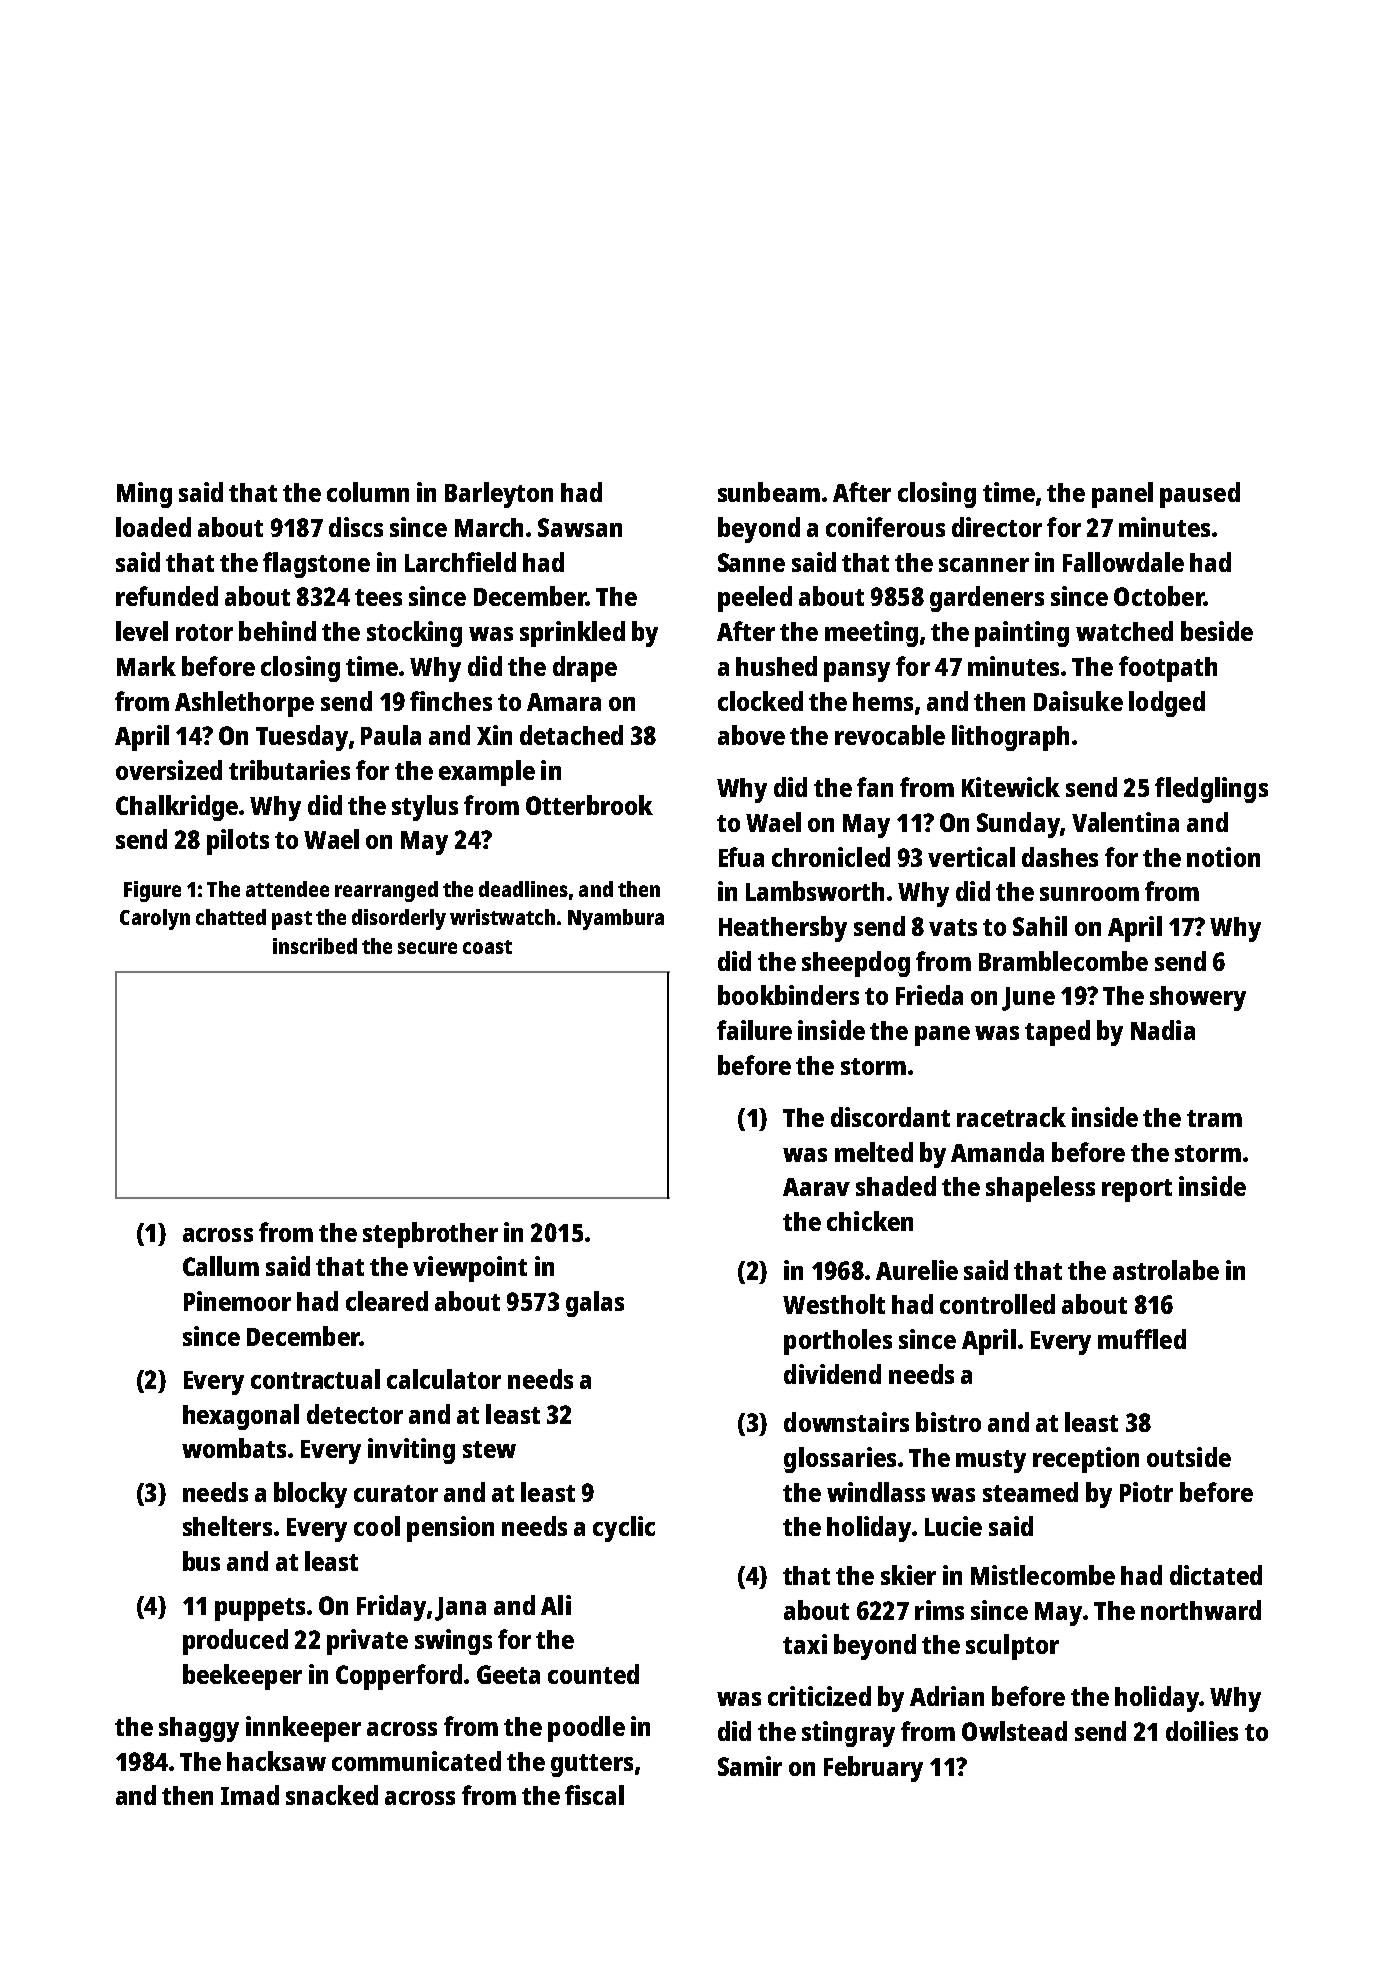 This image has height=1969, width=1386. I want to click on fiscal, so click(594, 1795).
